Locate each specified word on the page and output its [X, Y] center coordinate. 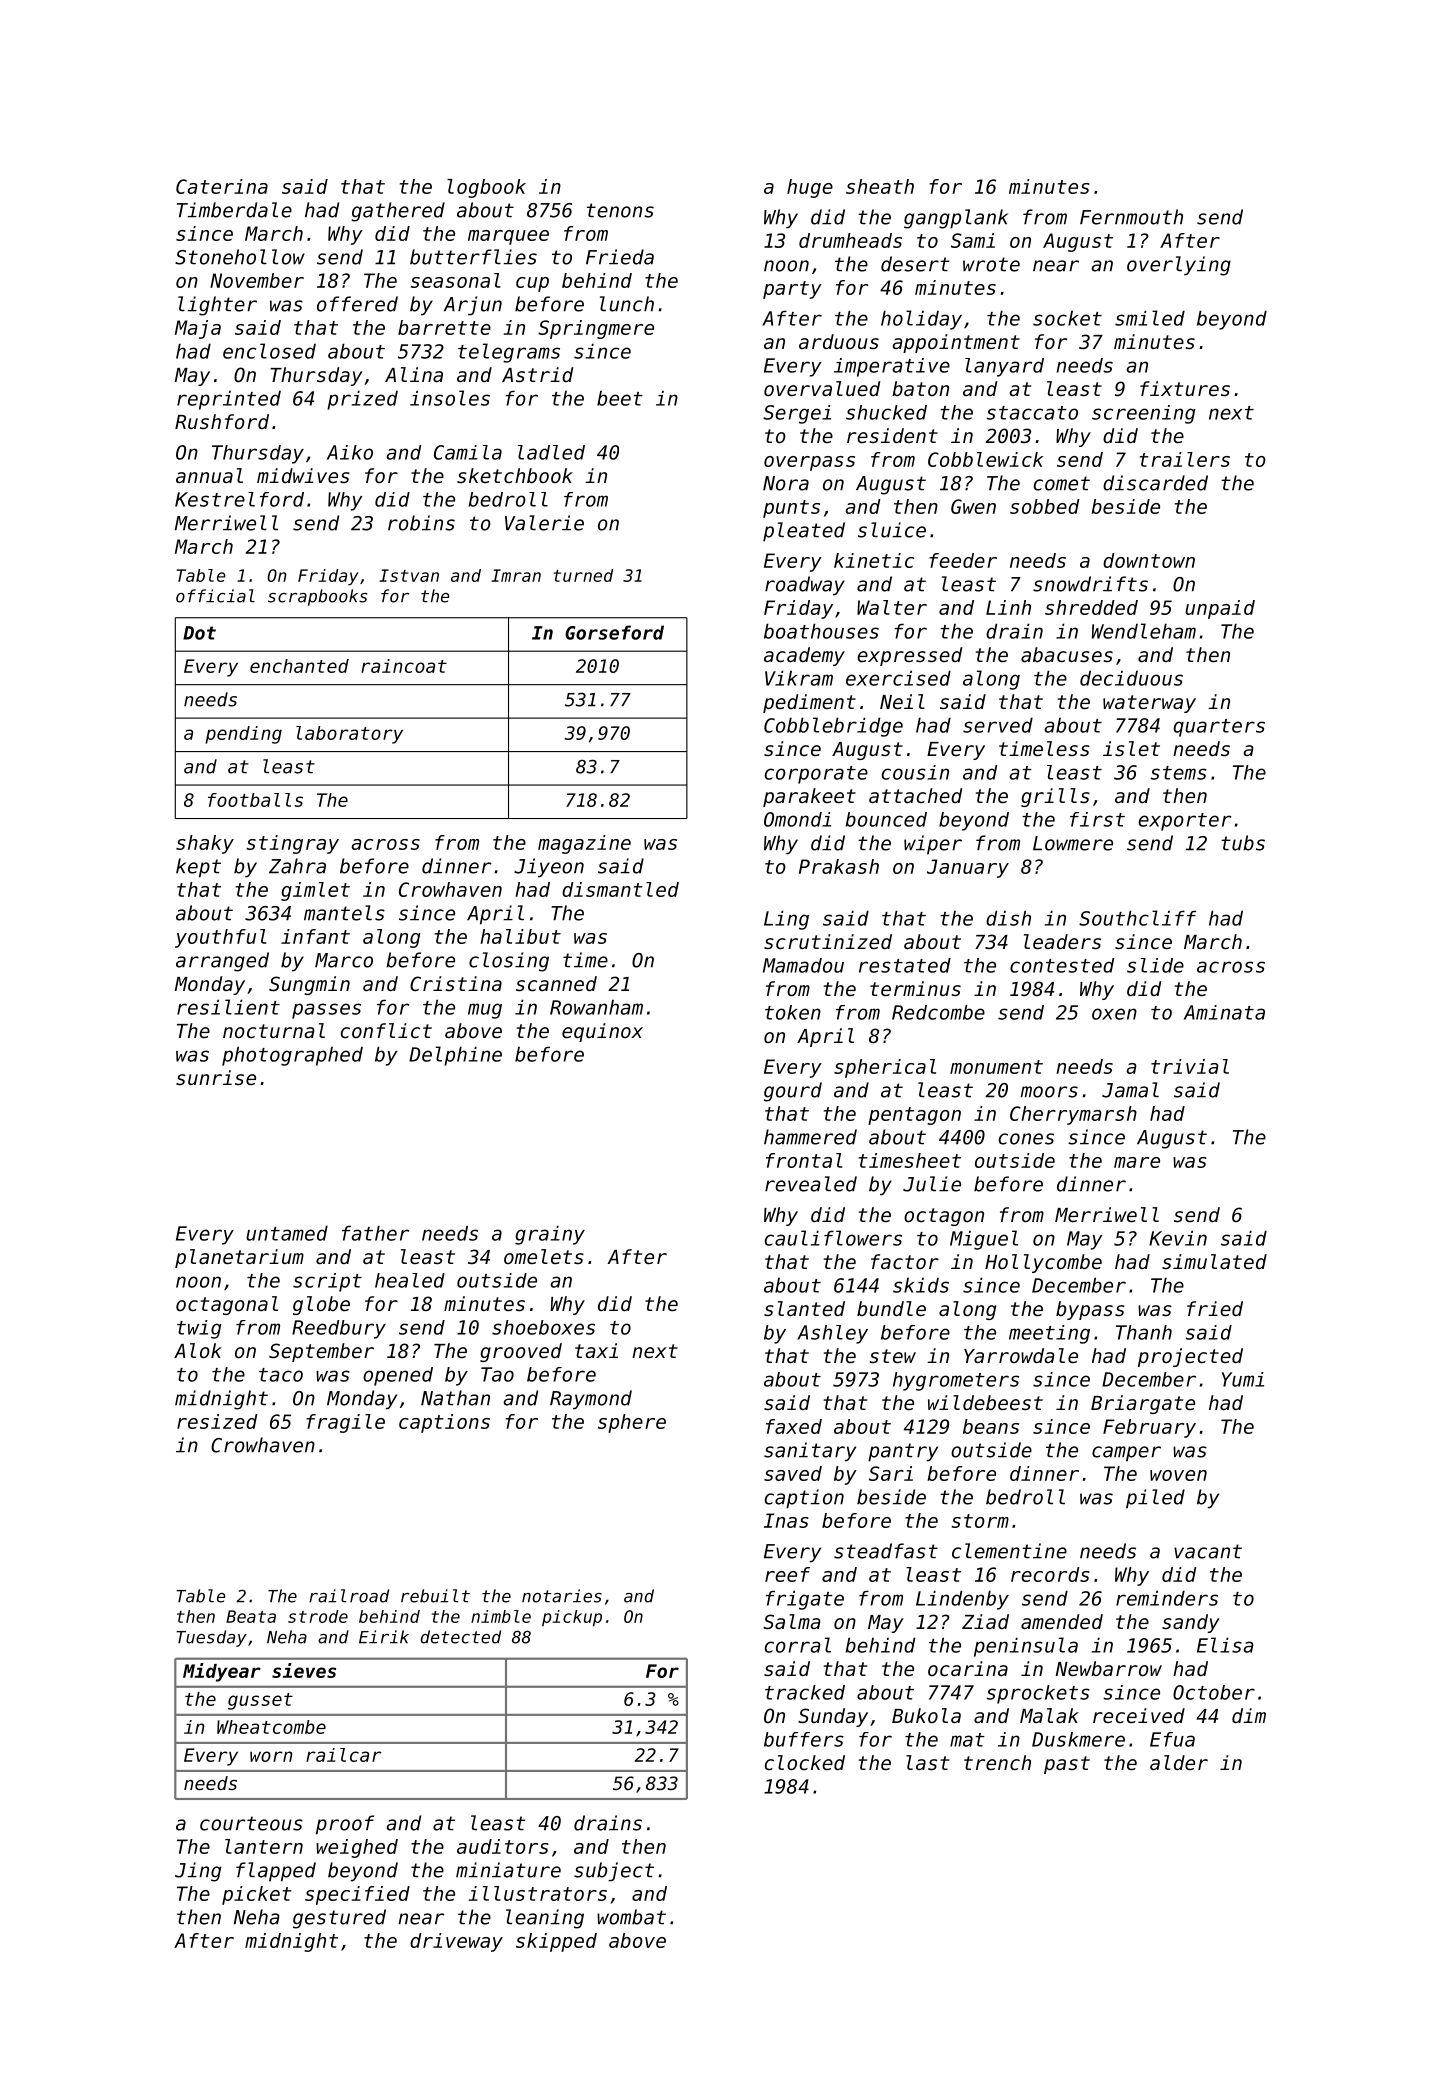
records [1050, 1574]
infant [315, 936]
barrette [444, 327]
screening [1143, 414]
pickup [572, 1618]
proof [345, 1825]
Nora [786, 483]
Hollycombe [1043, 1263]
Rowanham [596, 1007]
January [968, 868]
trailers [1185, 459]
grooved [521, 1352]
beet [620, 398]
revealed [811, 1184]
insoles [450, 398]
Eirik [384, 1637]
